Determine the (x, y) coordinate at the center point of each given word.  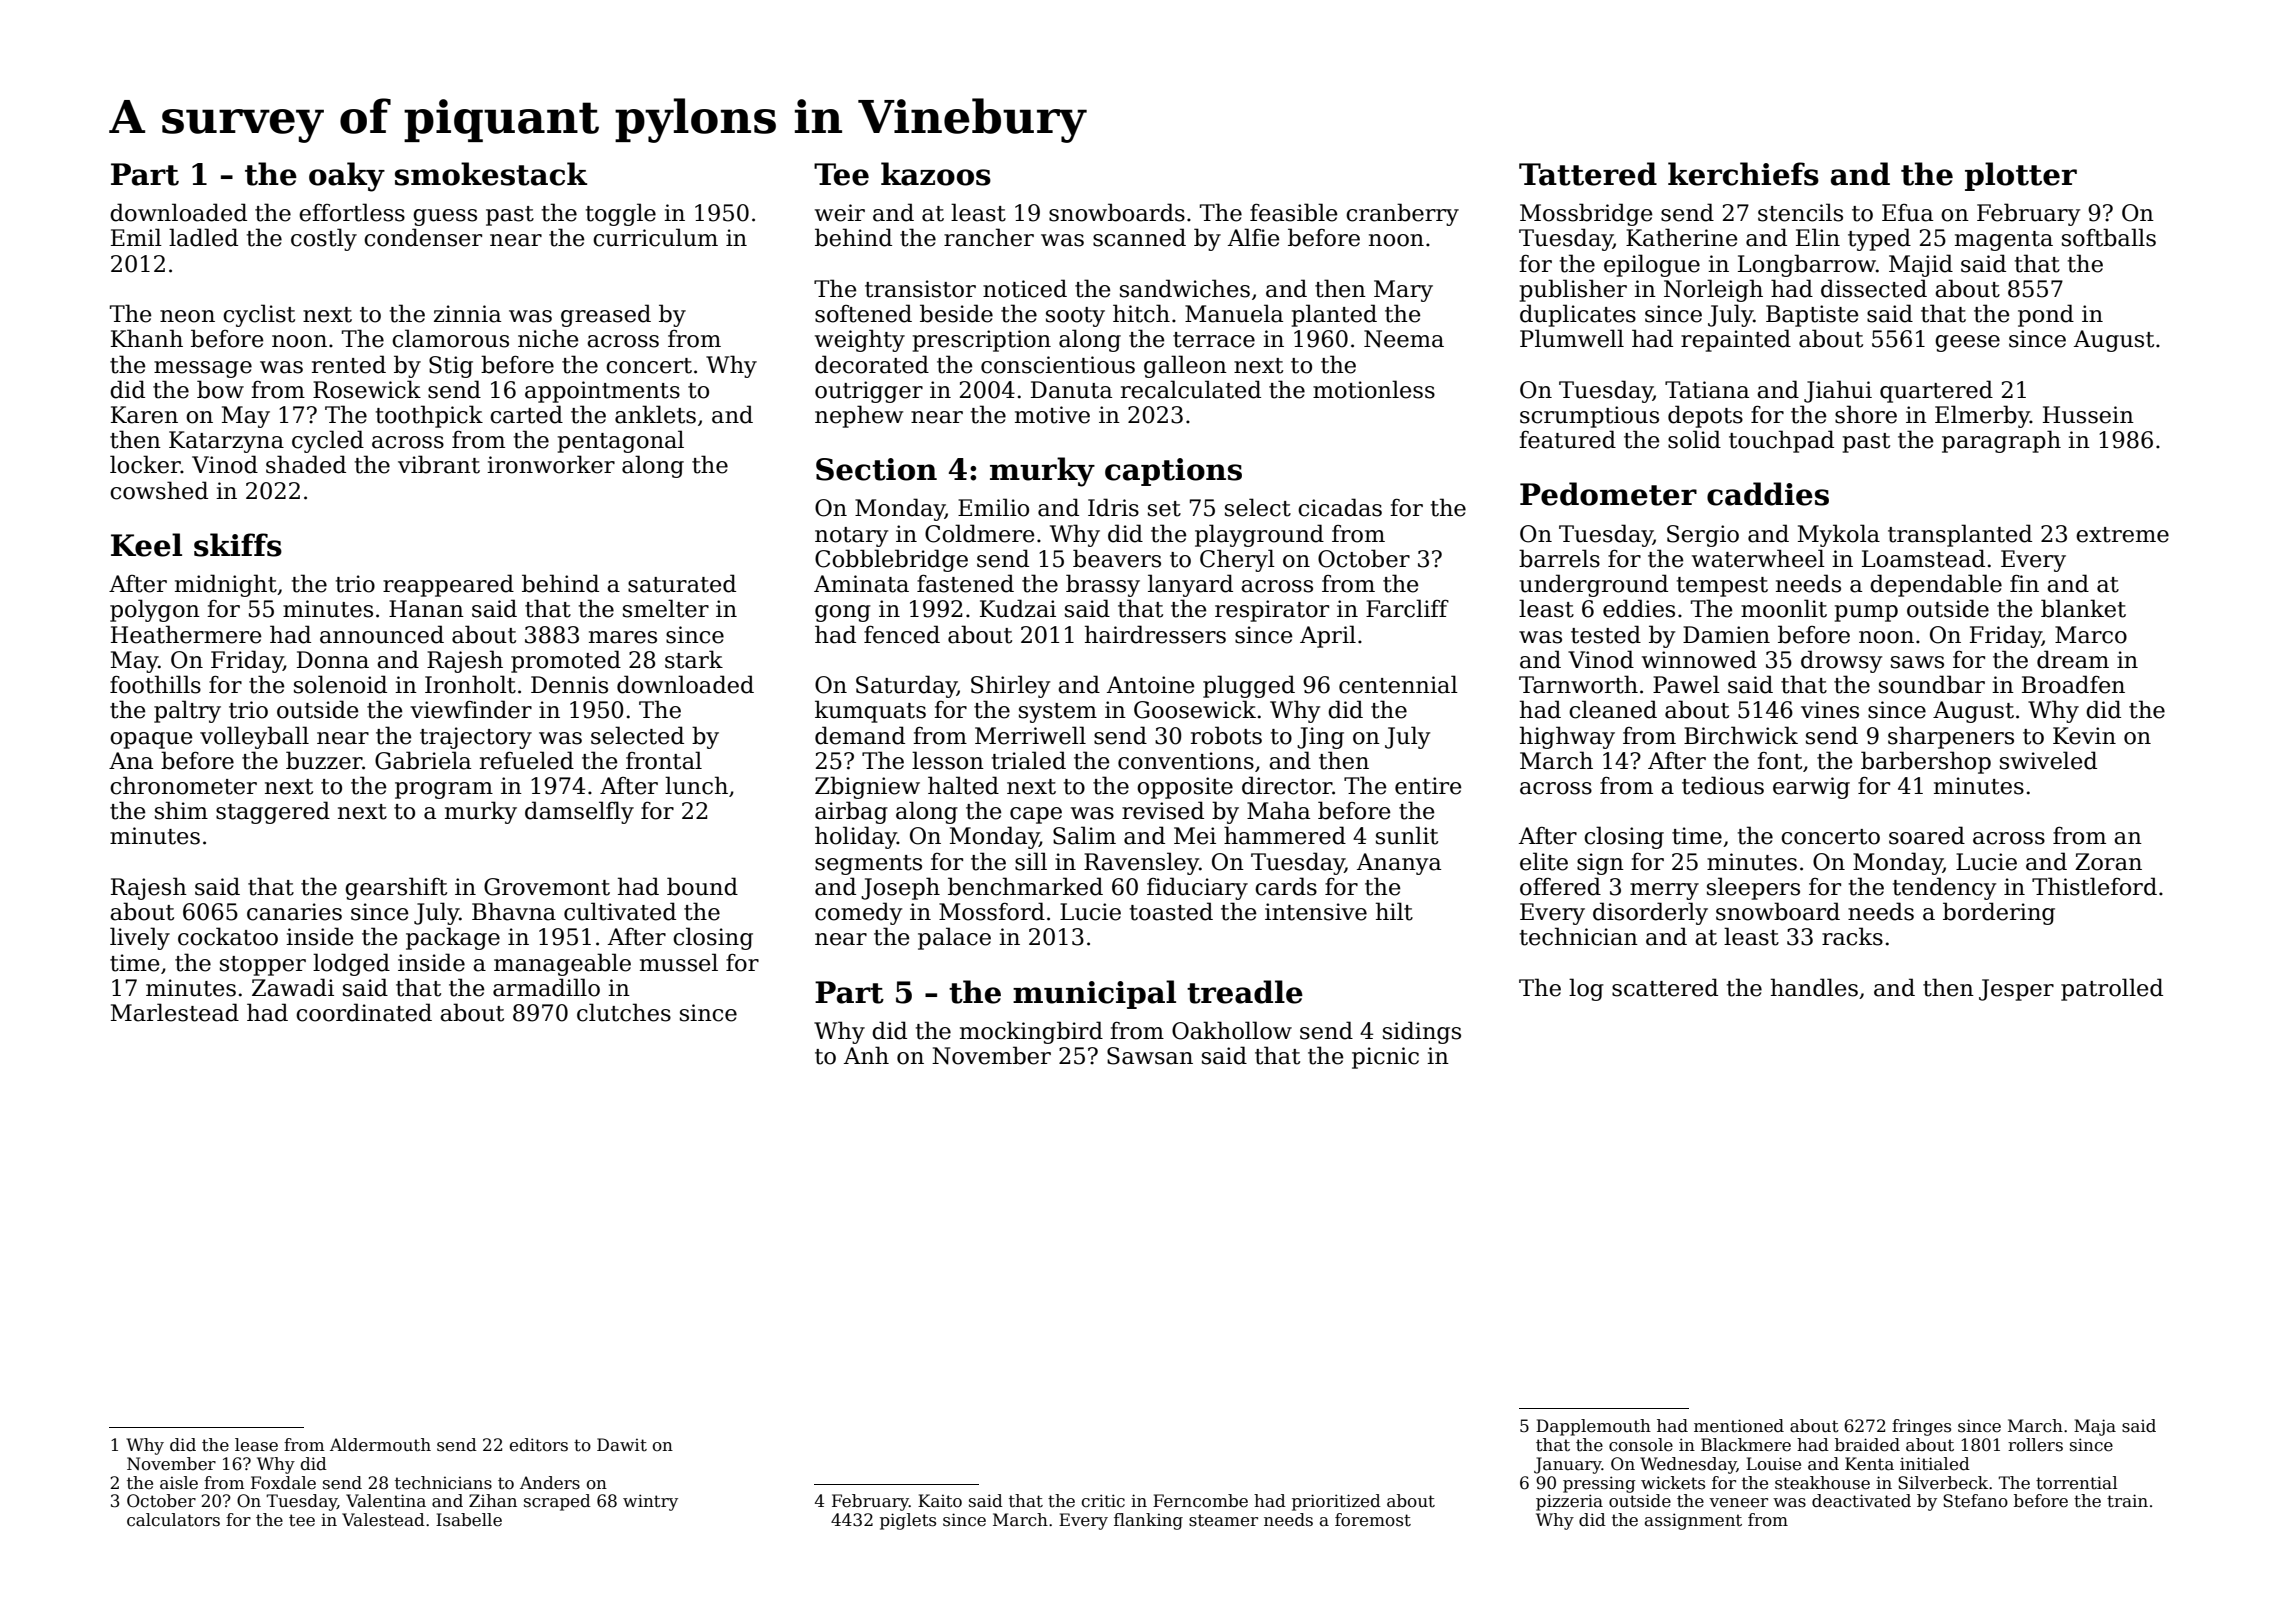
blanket (2083, 608)
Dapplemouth (1593, 1427)
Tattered (1588, 174)
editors (539, 1445)
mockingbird (1031, 1032)
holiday (856, 837)
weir (840, 213)
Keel (146, 545)
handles (1814, 987)
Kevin (2084, 736)
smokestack (491, 174)
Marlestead (175, 1012)
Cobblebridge (891, 560)
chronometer (183, 785)
